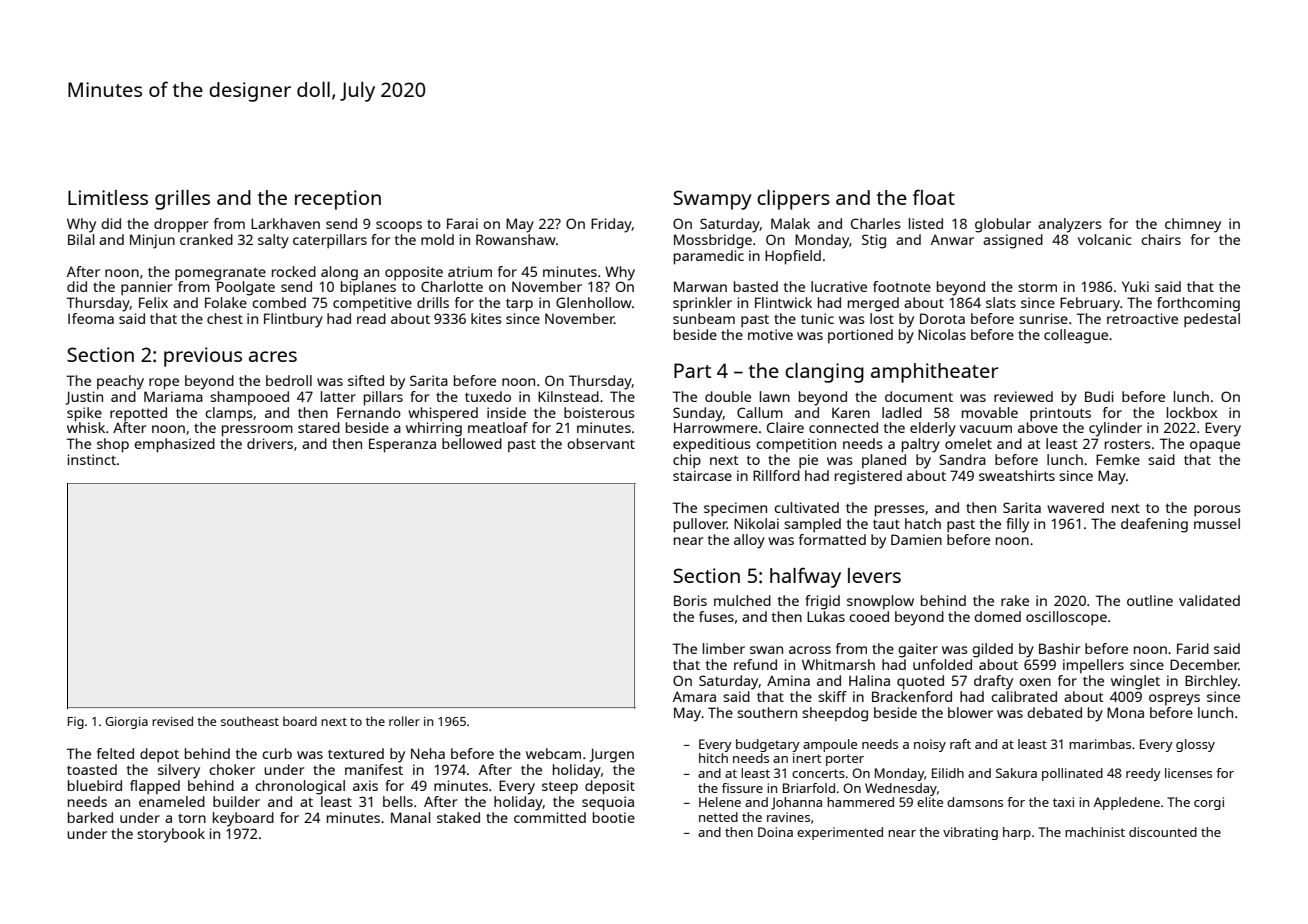 This screenshot has height=924, width=1308. What do you see at coordinates (1163, 832) in the screenshot?
I see `discounted` at bounding box center [1163, 832].
